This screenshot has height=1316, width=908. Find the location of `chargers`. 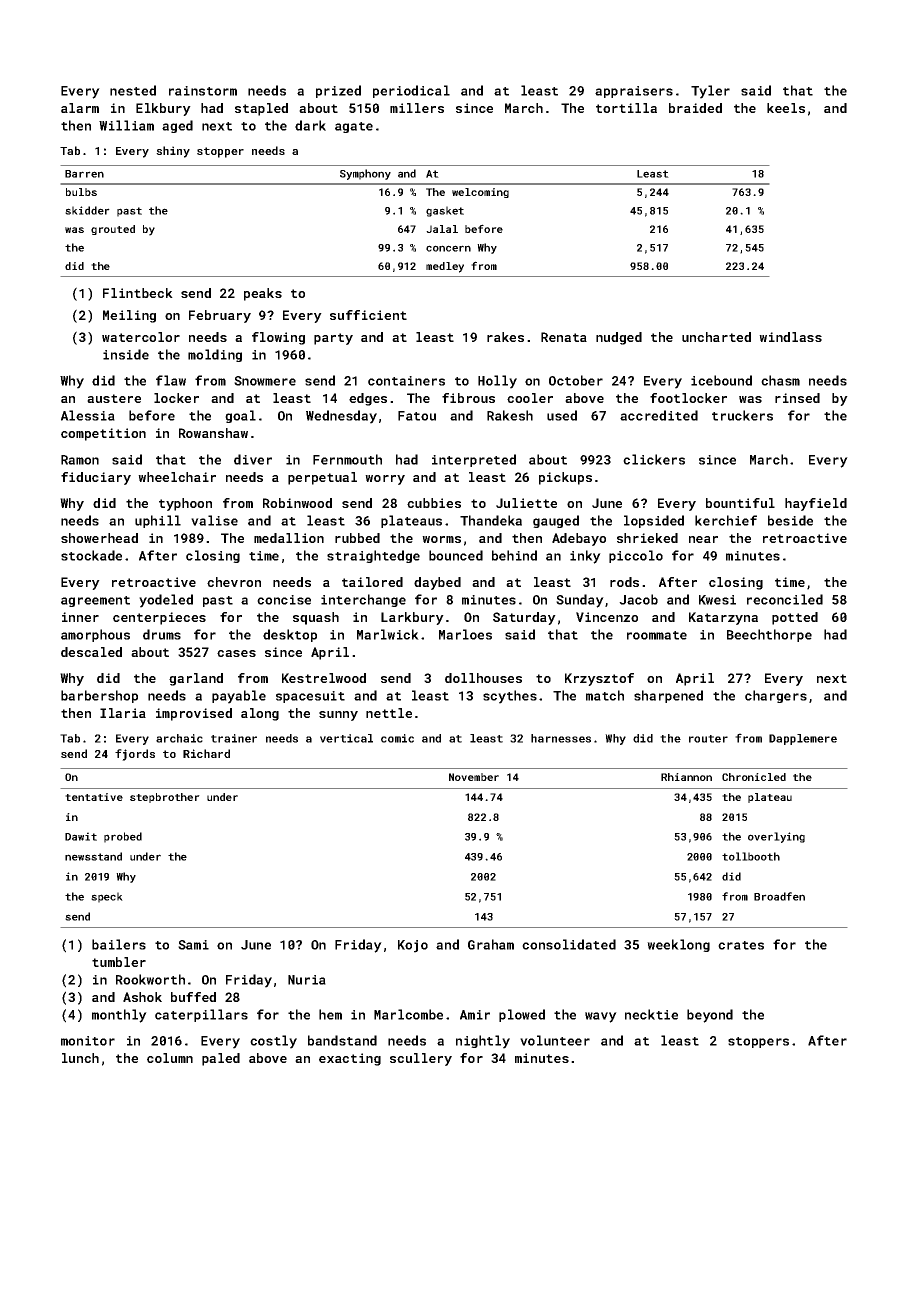

chargers is located at coordinates (776, 696).
